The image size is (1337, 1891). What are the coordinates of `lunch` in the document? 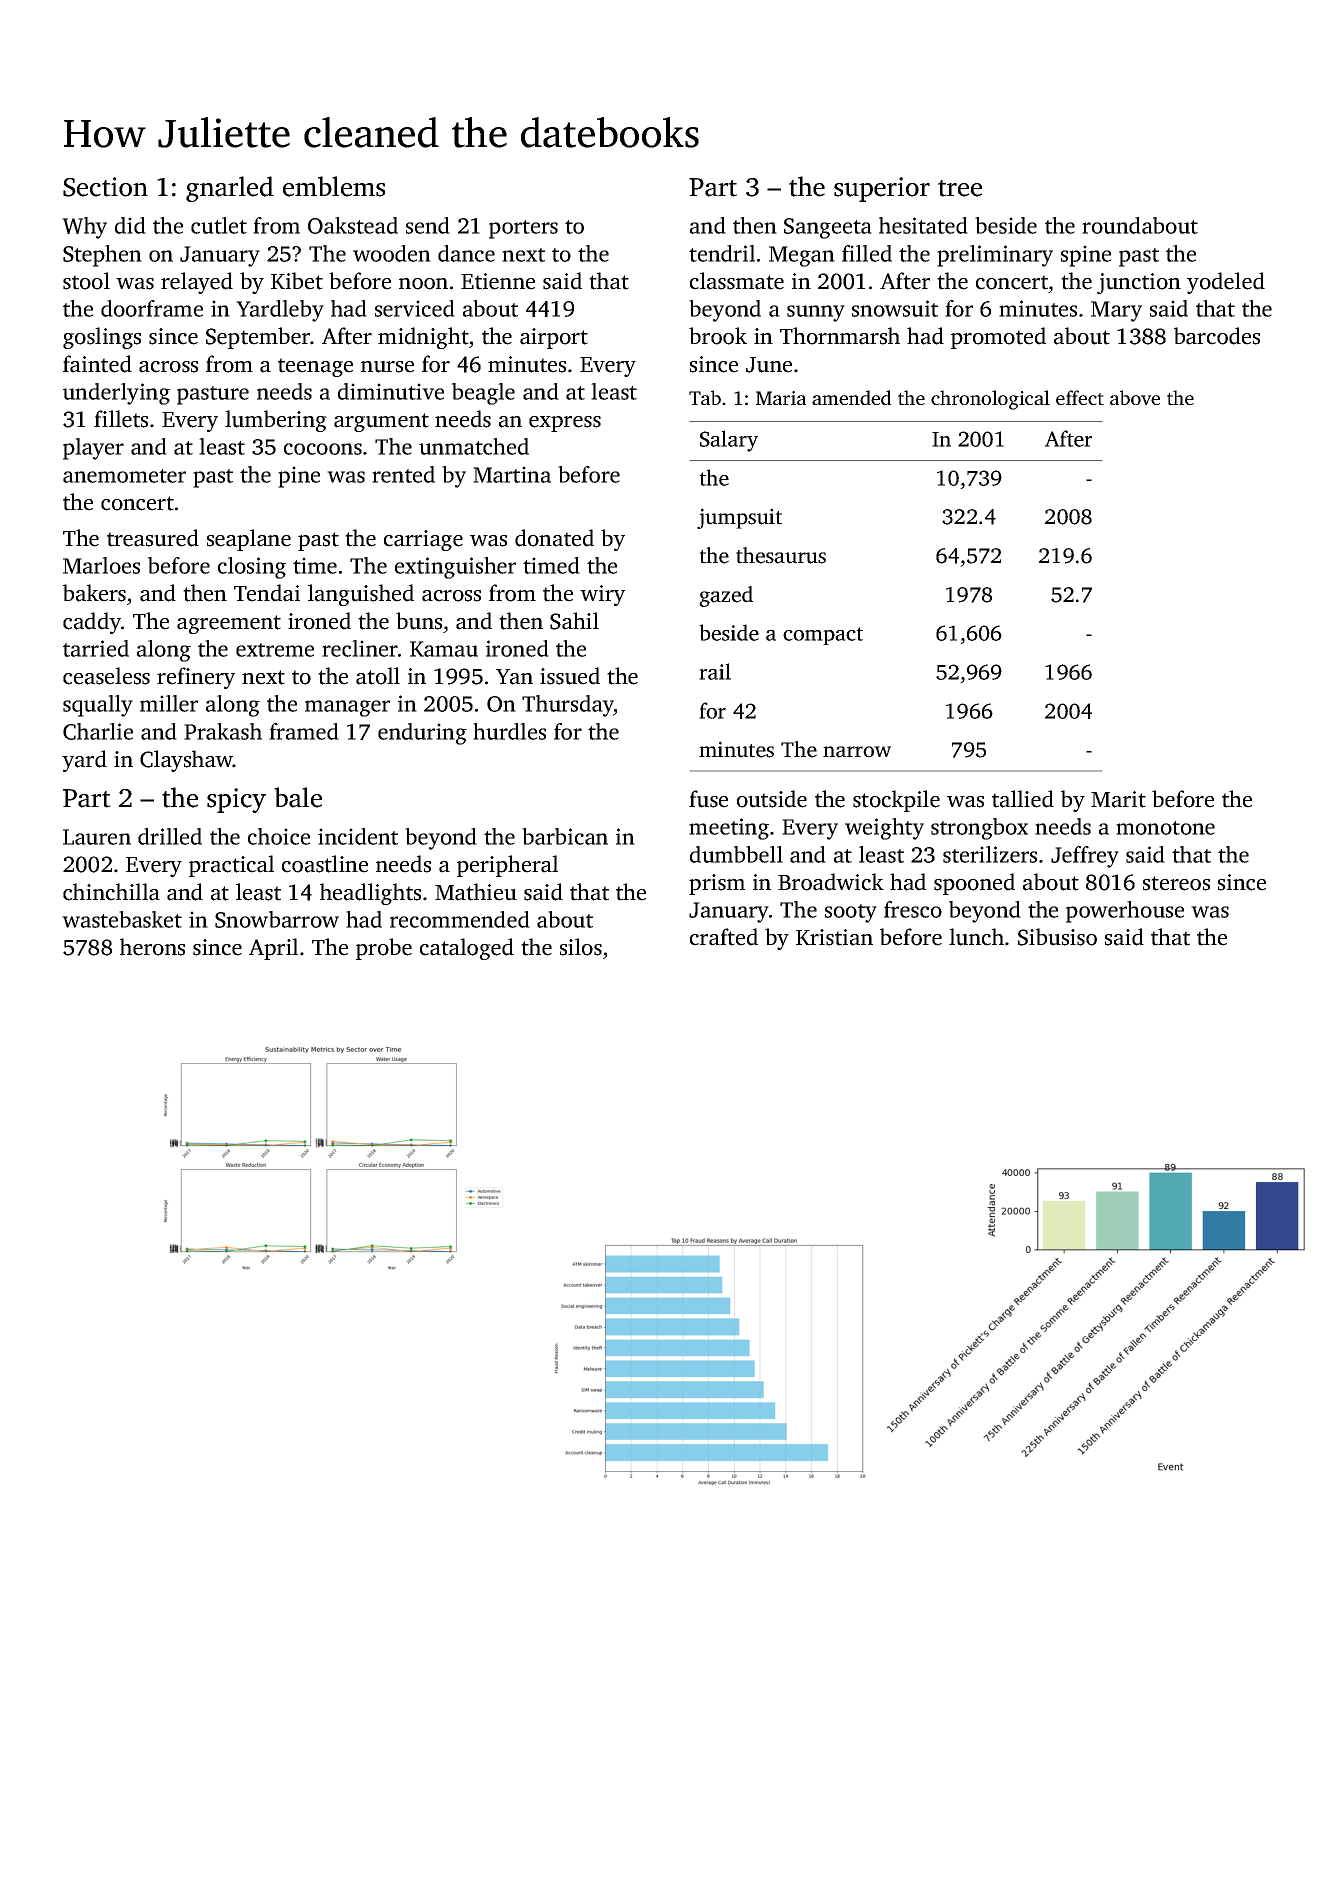 It's located at (976, 937).
